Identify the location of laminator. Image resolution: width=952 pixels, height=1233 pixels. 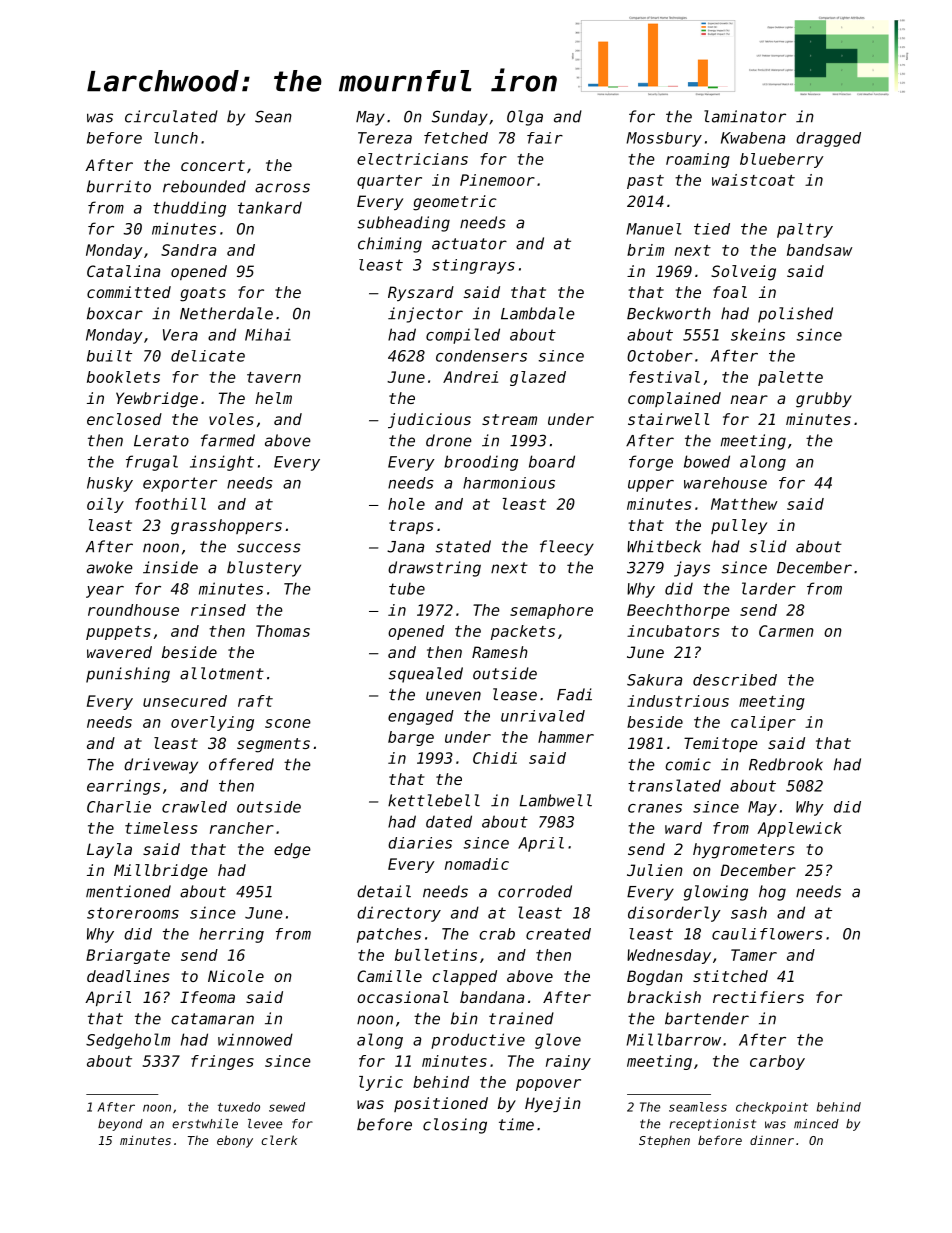
(745, 116).
